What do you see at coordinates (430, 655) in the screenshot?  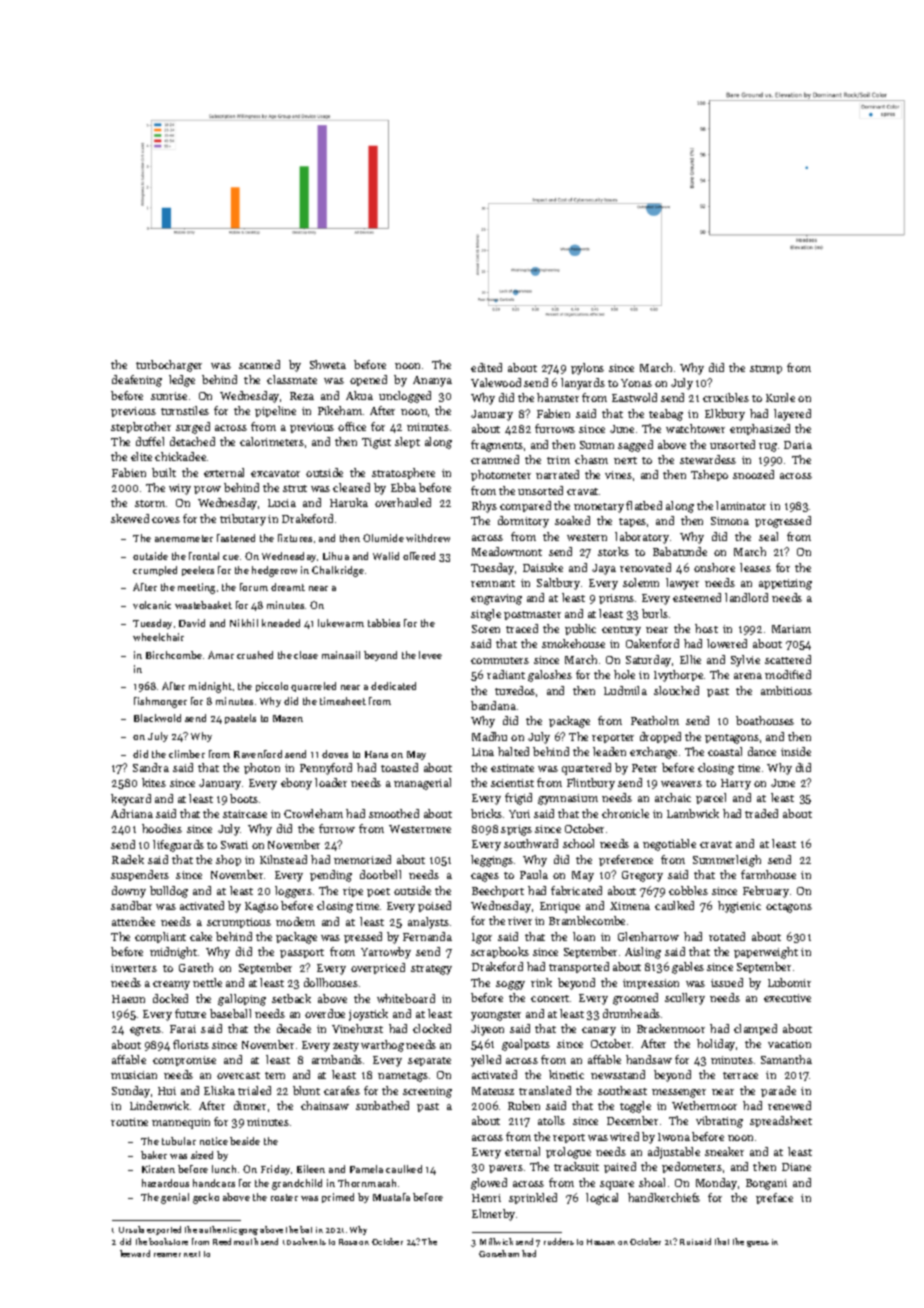 I see `levee` at bounding box center [430, 655].
